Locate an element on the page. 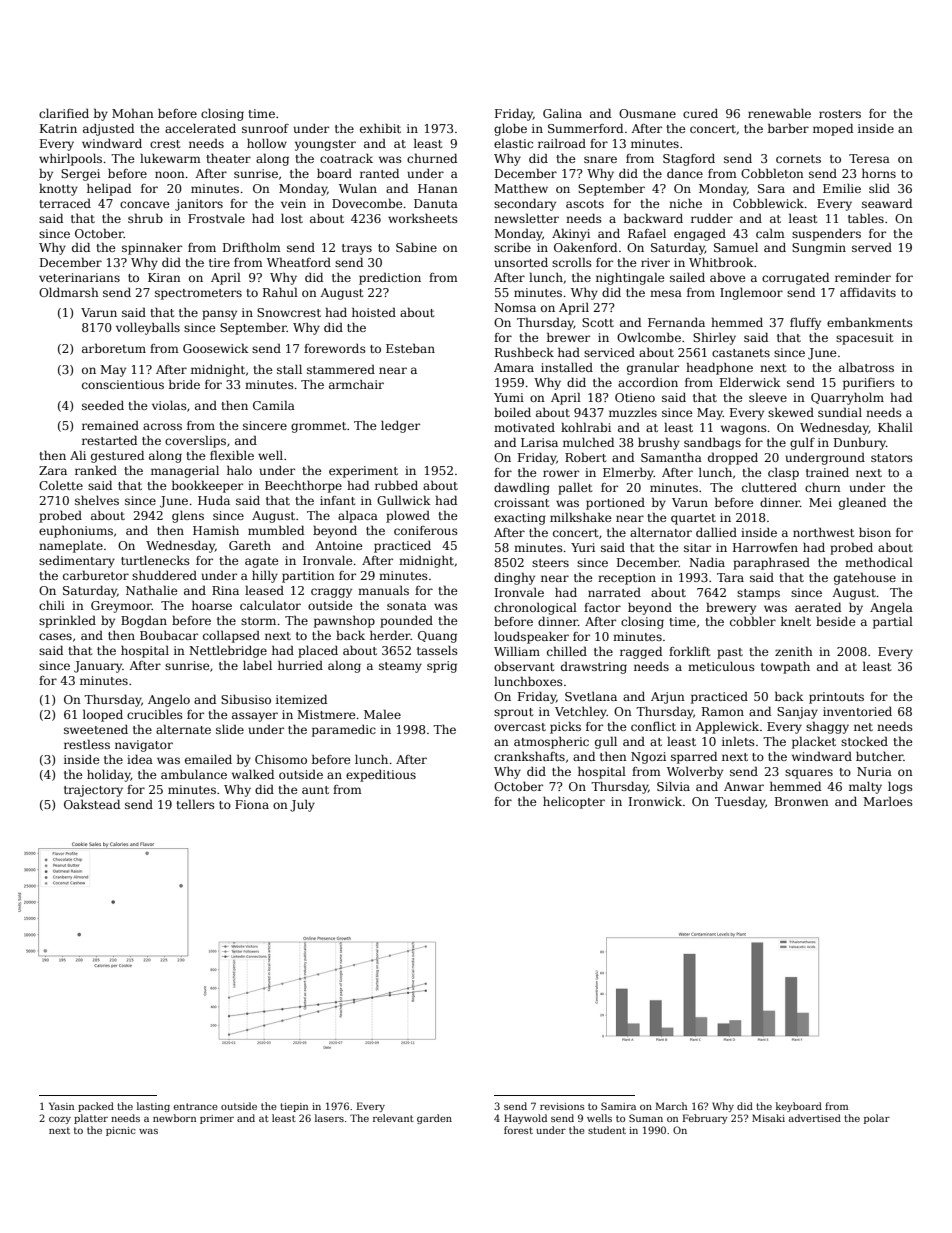  infant is located at coordinates (337, 500).
